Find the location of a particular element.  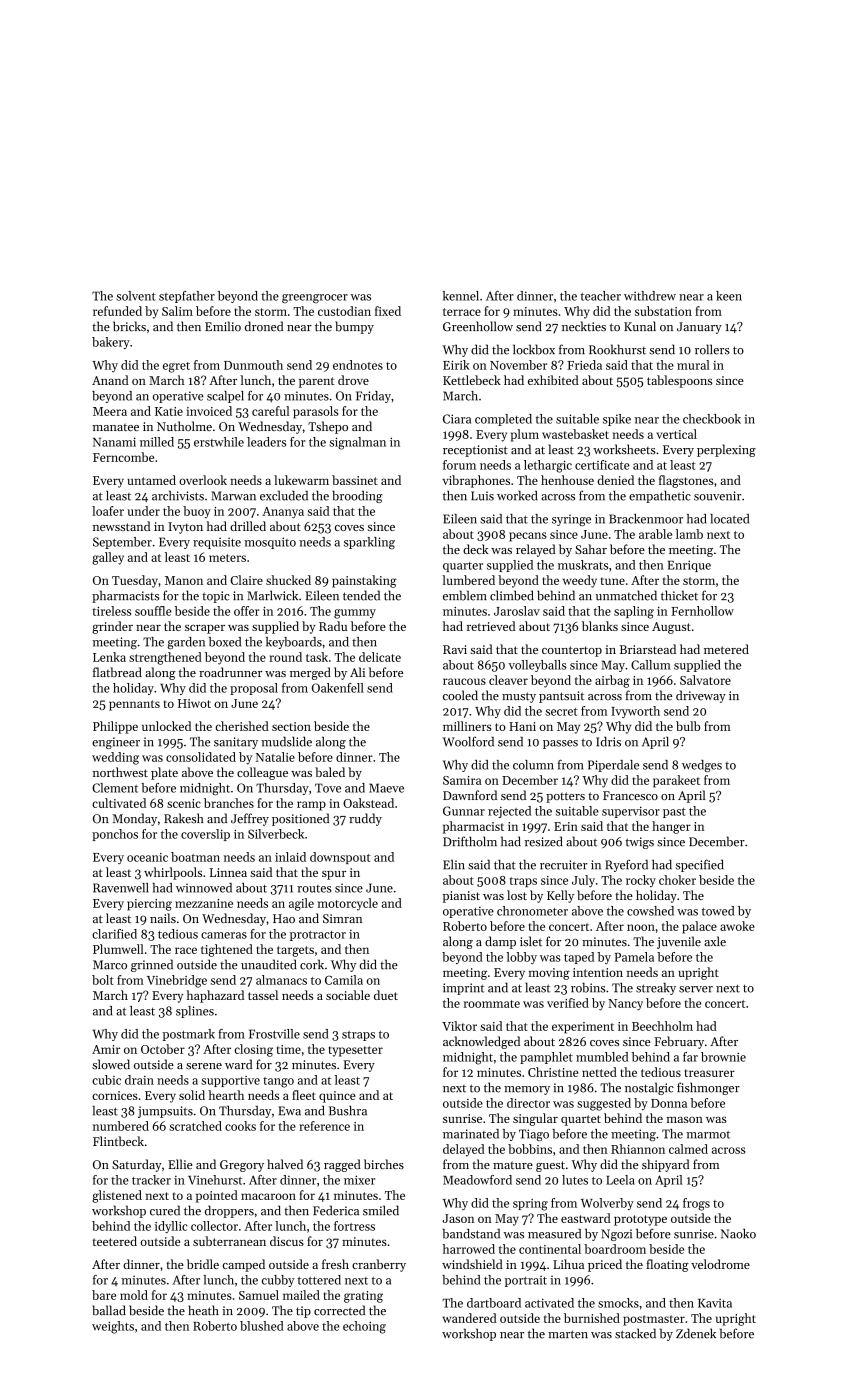

palace is located at coordinates (699, 927).
